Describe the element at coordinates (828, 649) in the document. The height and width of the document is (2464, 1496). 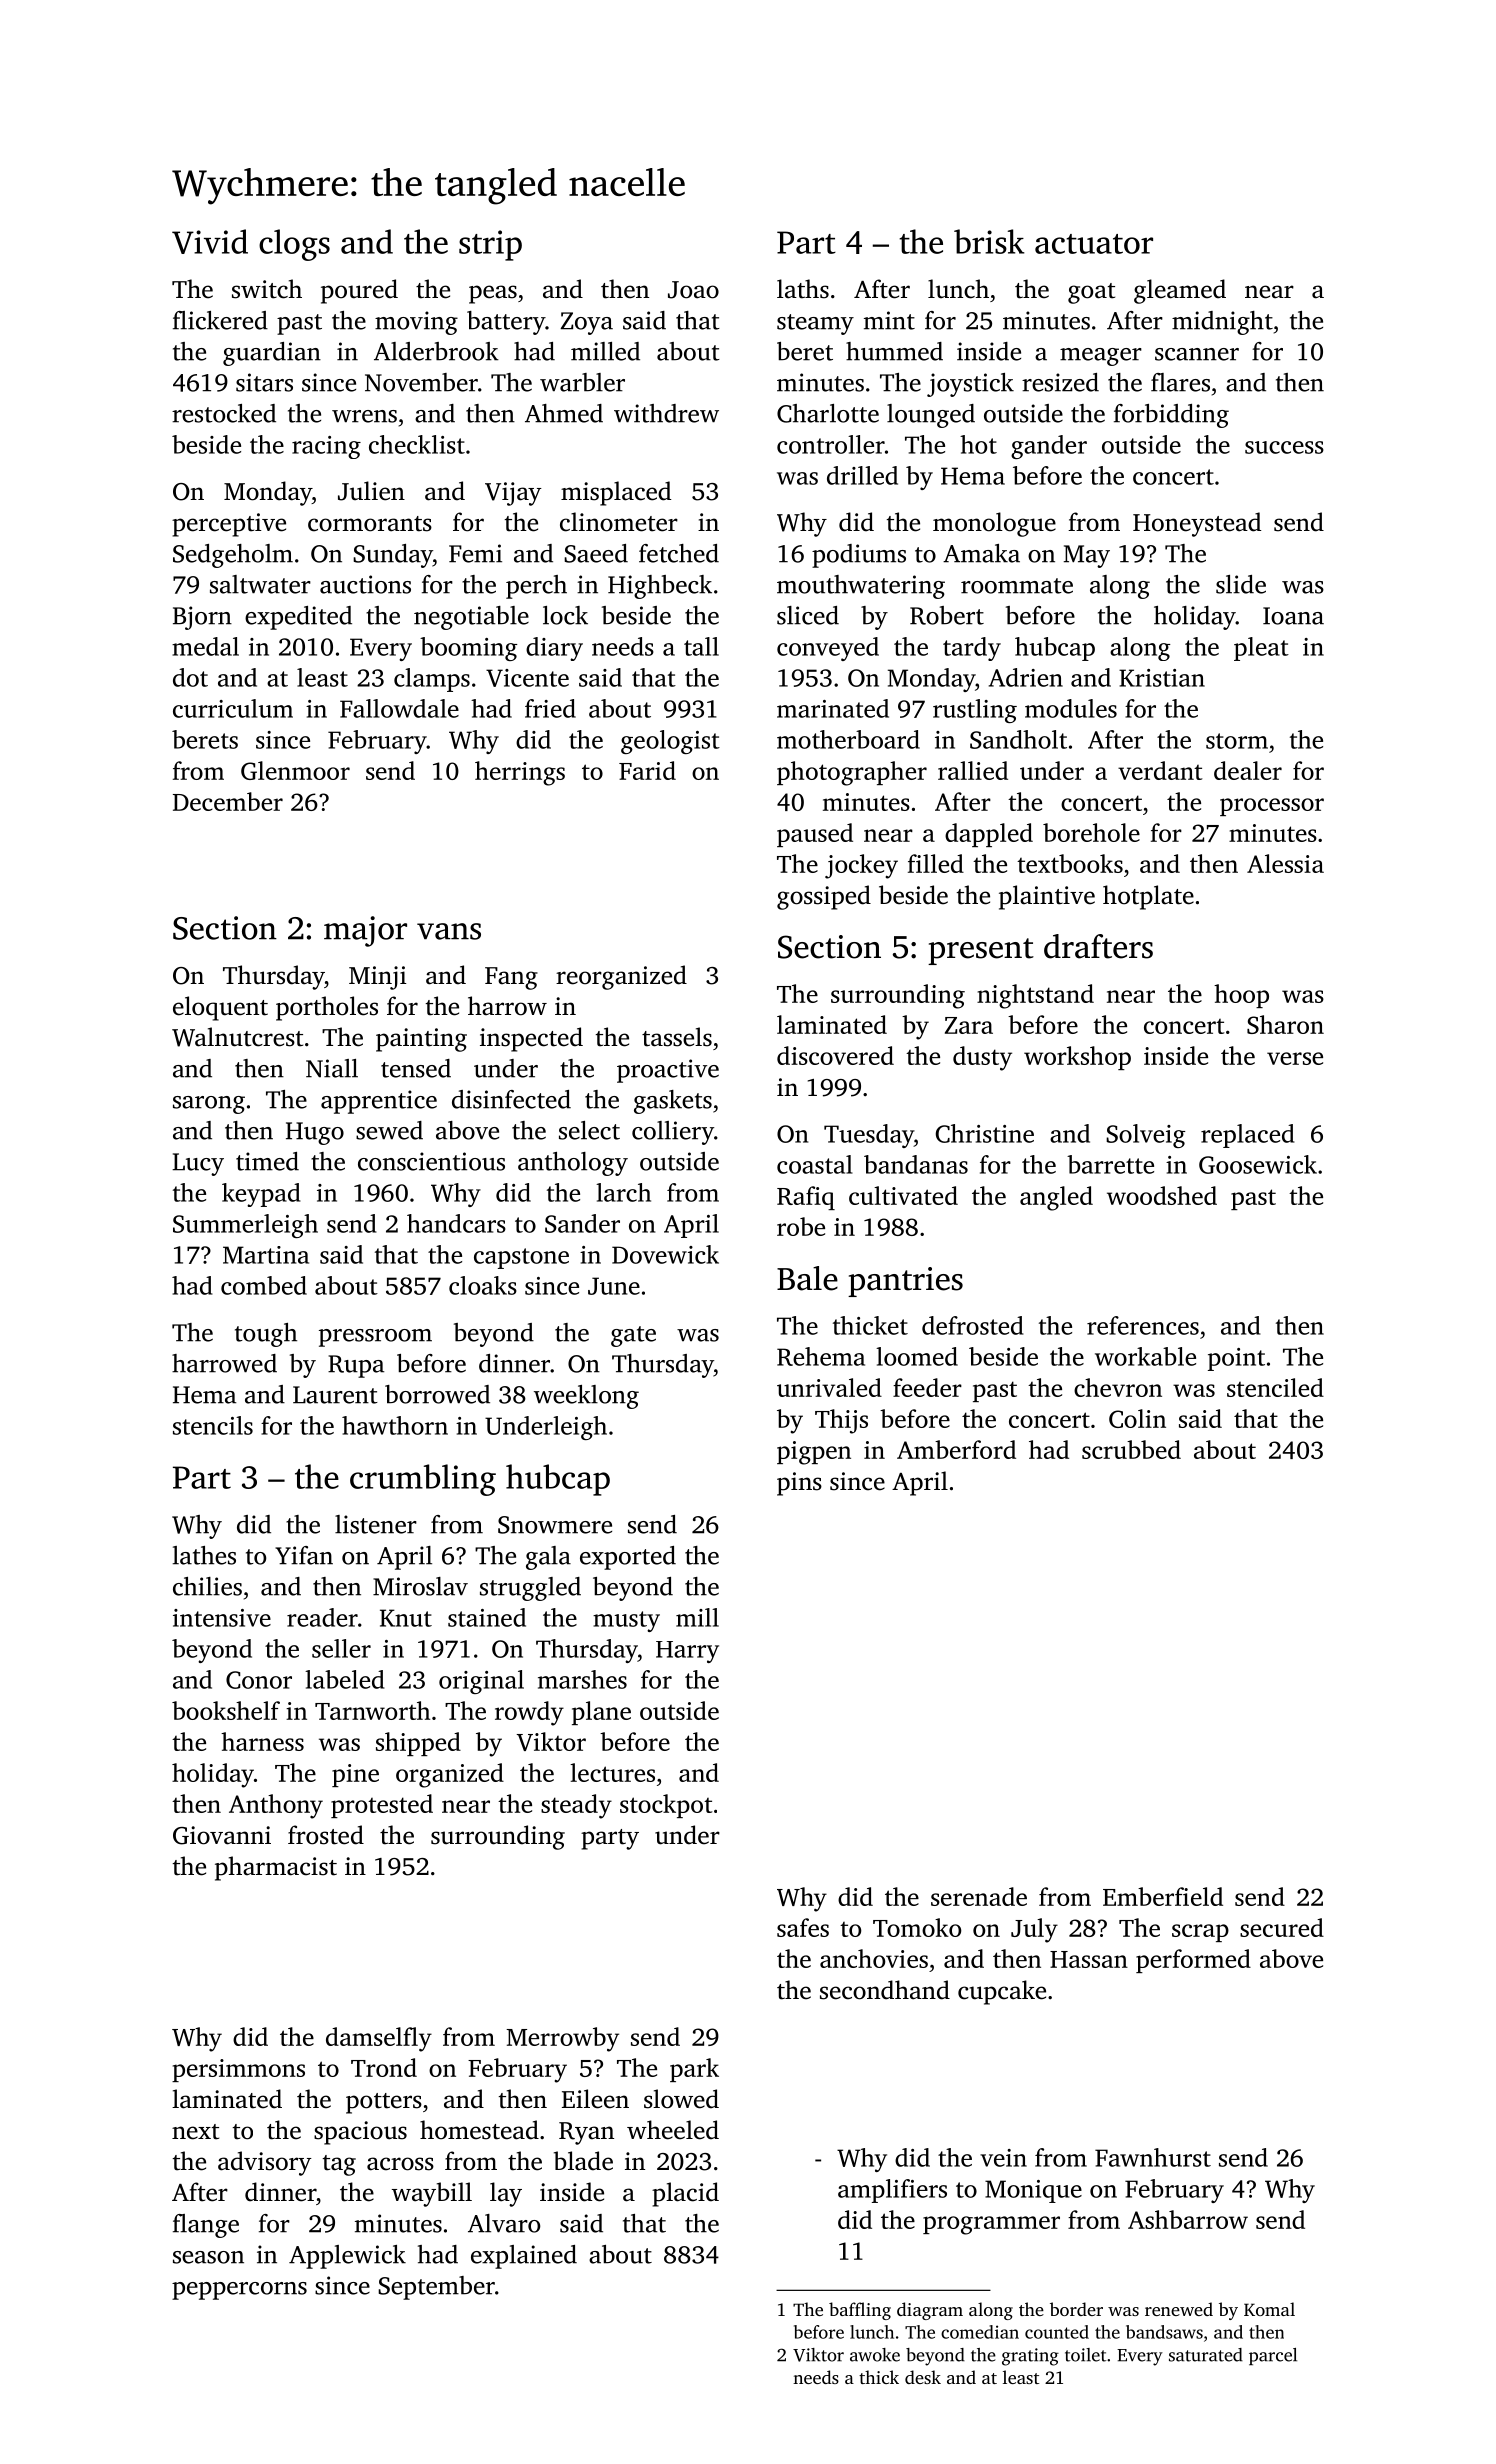
I see `conveyed` at that location.
